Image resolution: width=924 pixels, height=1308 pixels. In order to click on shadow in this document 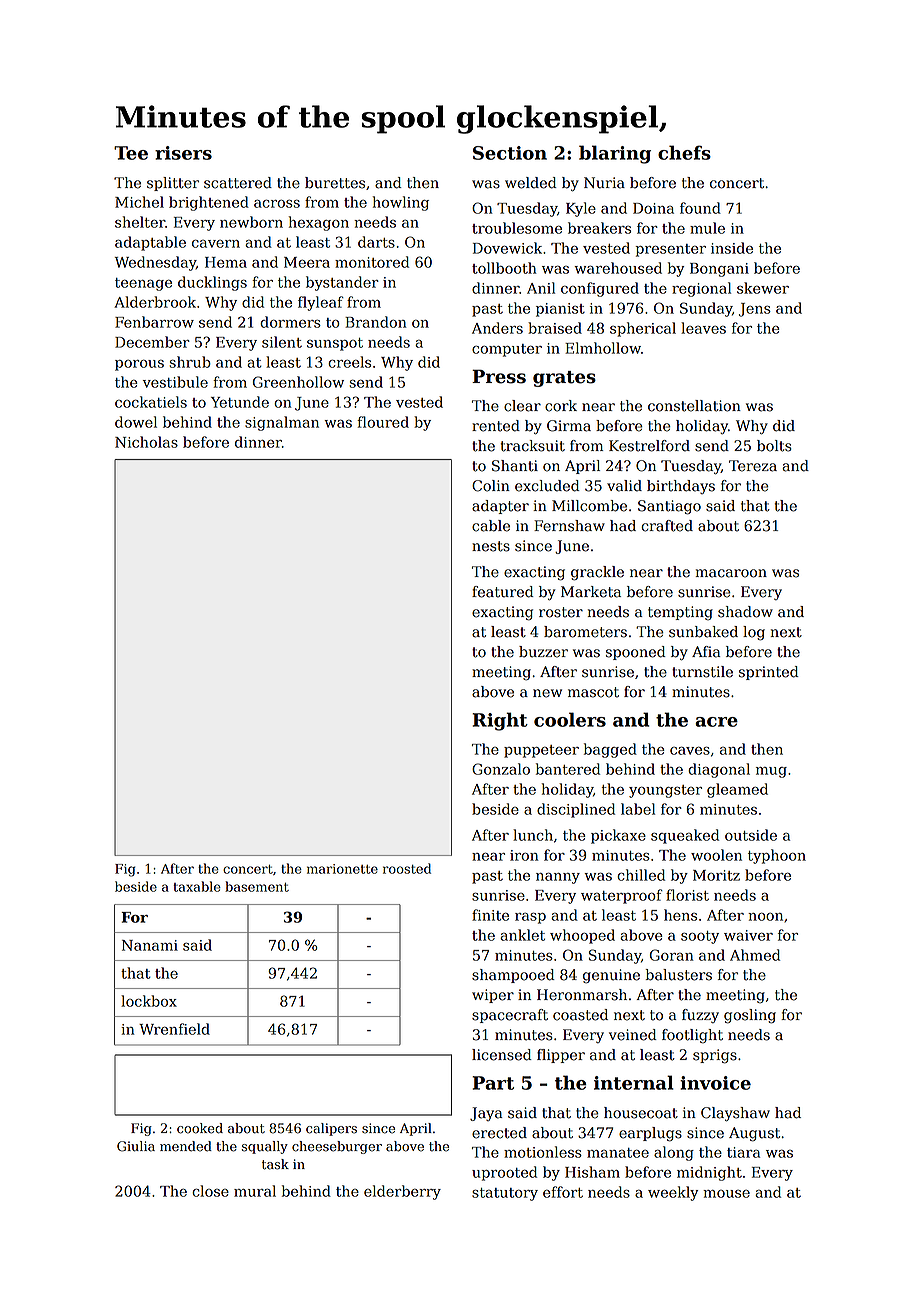, I will do `click(745, 612)`.
